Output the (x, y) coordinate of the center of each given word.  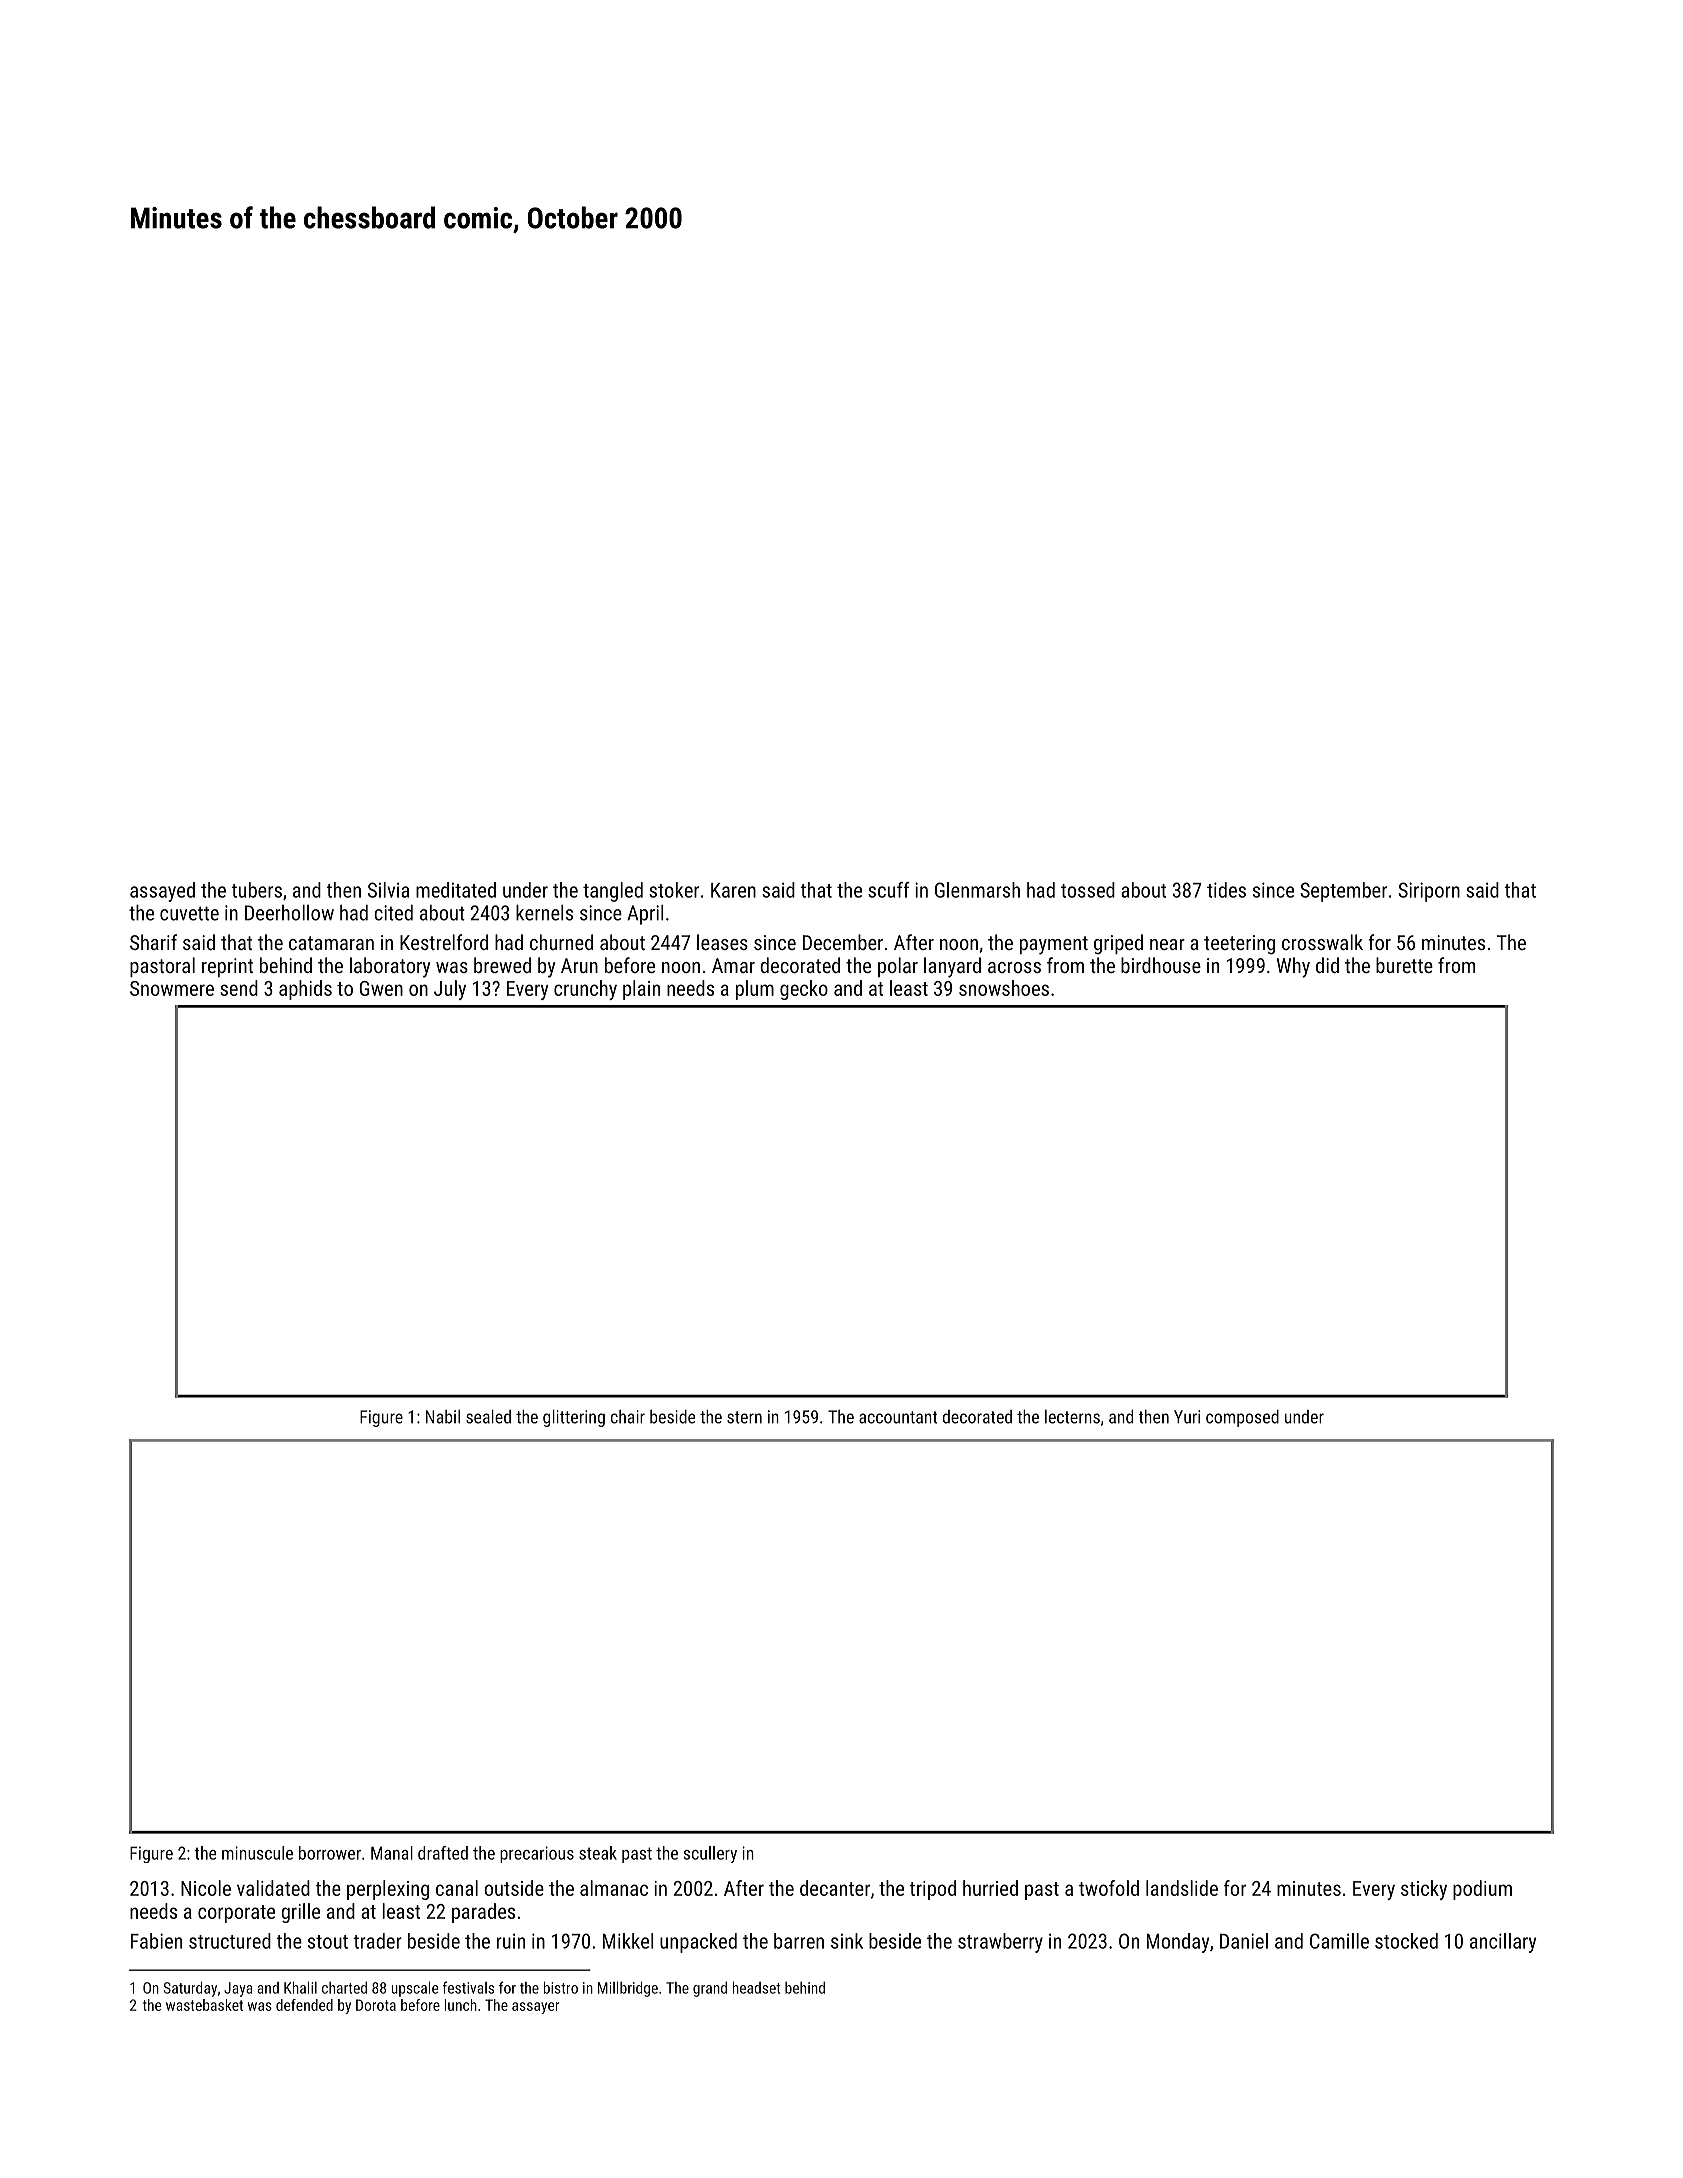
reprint (227, 967)
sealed (488, 1417)
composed (1242, 1418)
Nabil (443, 1417)
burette (1404, 965)
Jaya (238, 1989)
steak (598, 1853)
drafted (443, 1853)
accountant (898, 1417)
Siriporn (1429, 892)
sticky (1424, 1890)
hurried (990, 1888)
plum (755, 990)
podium (1482, 1890)
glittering (574, 1418)
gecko (804, 990)
